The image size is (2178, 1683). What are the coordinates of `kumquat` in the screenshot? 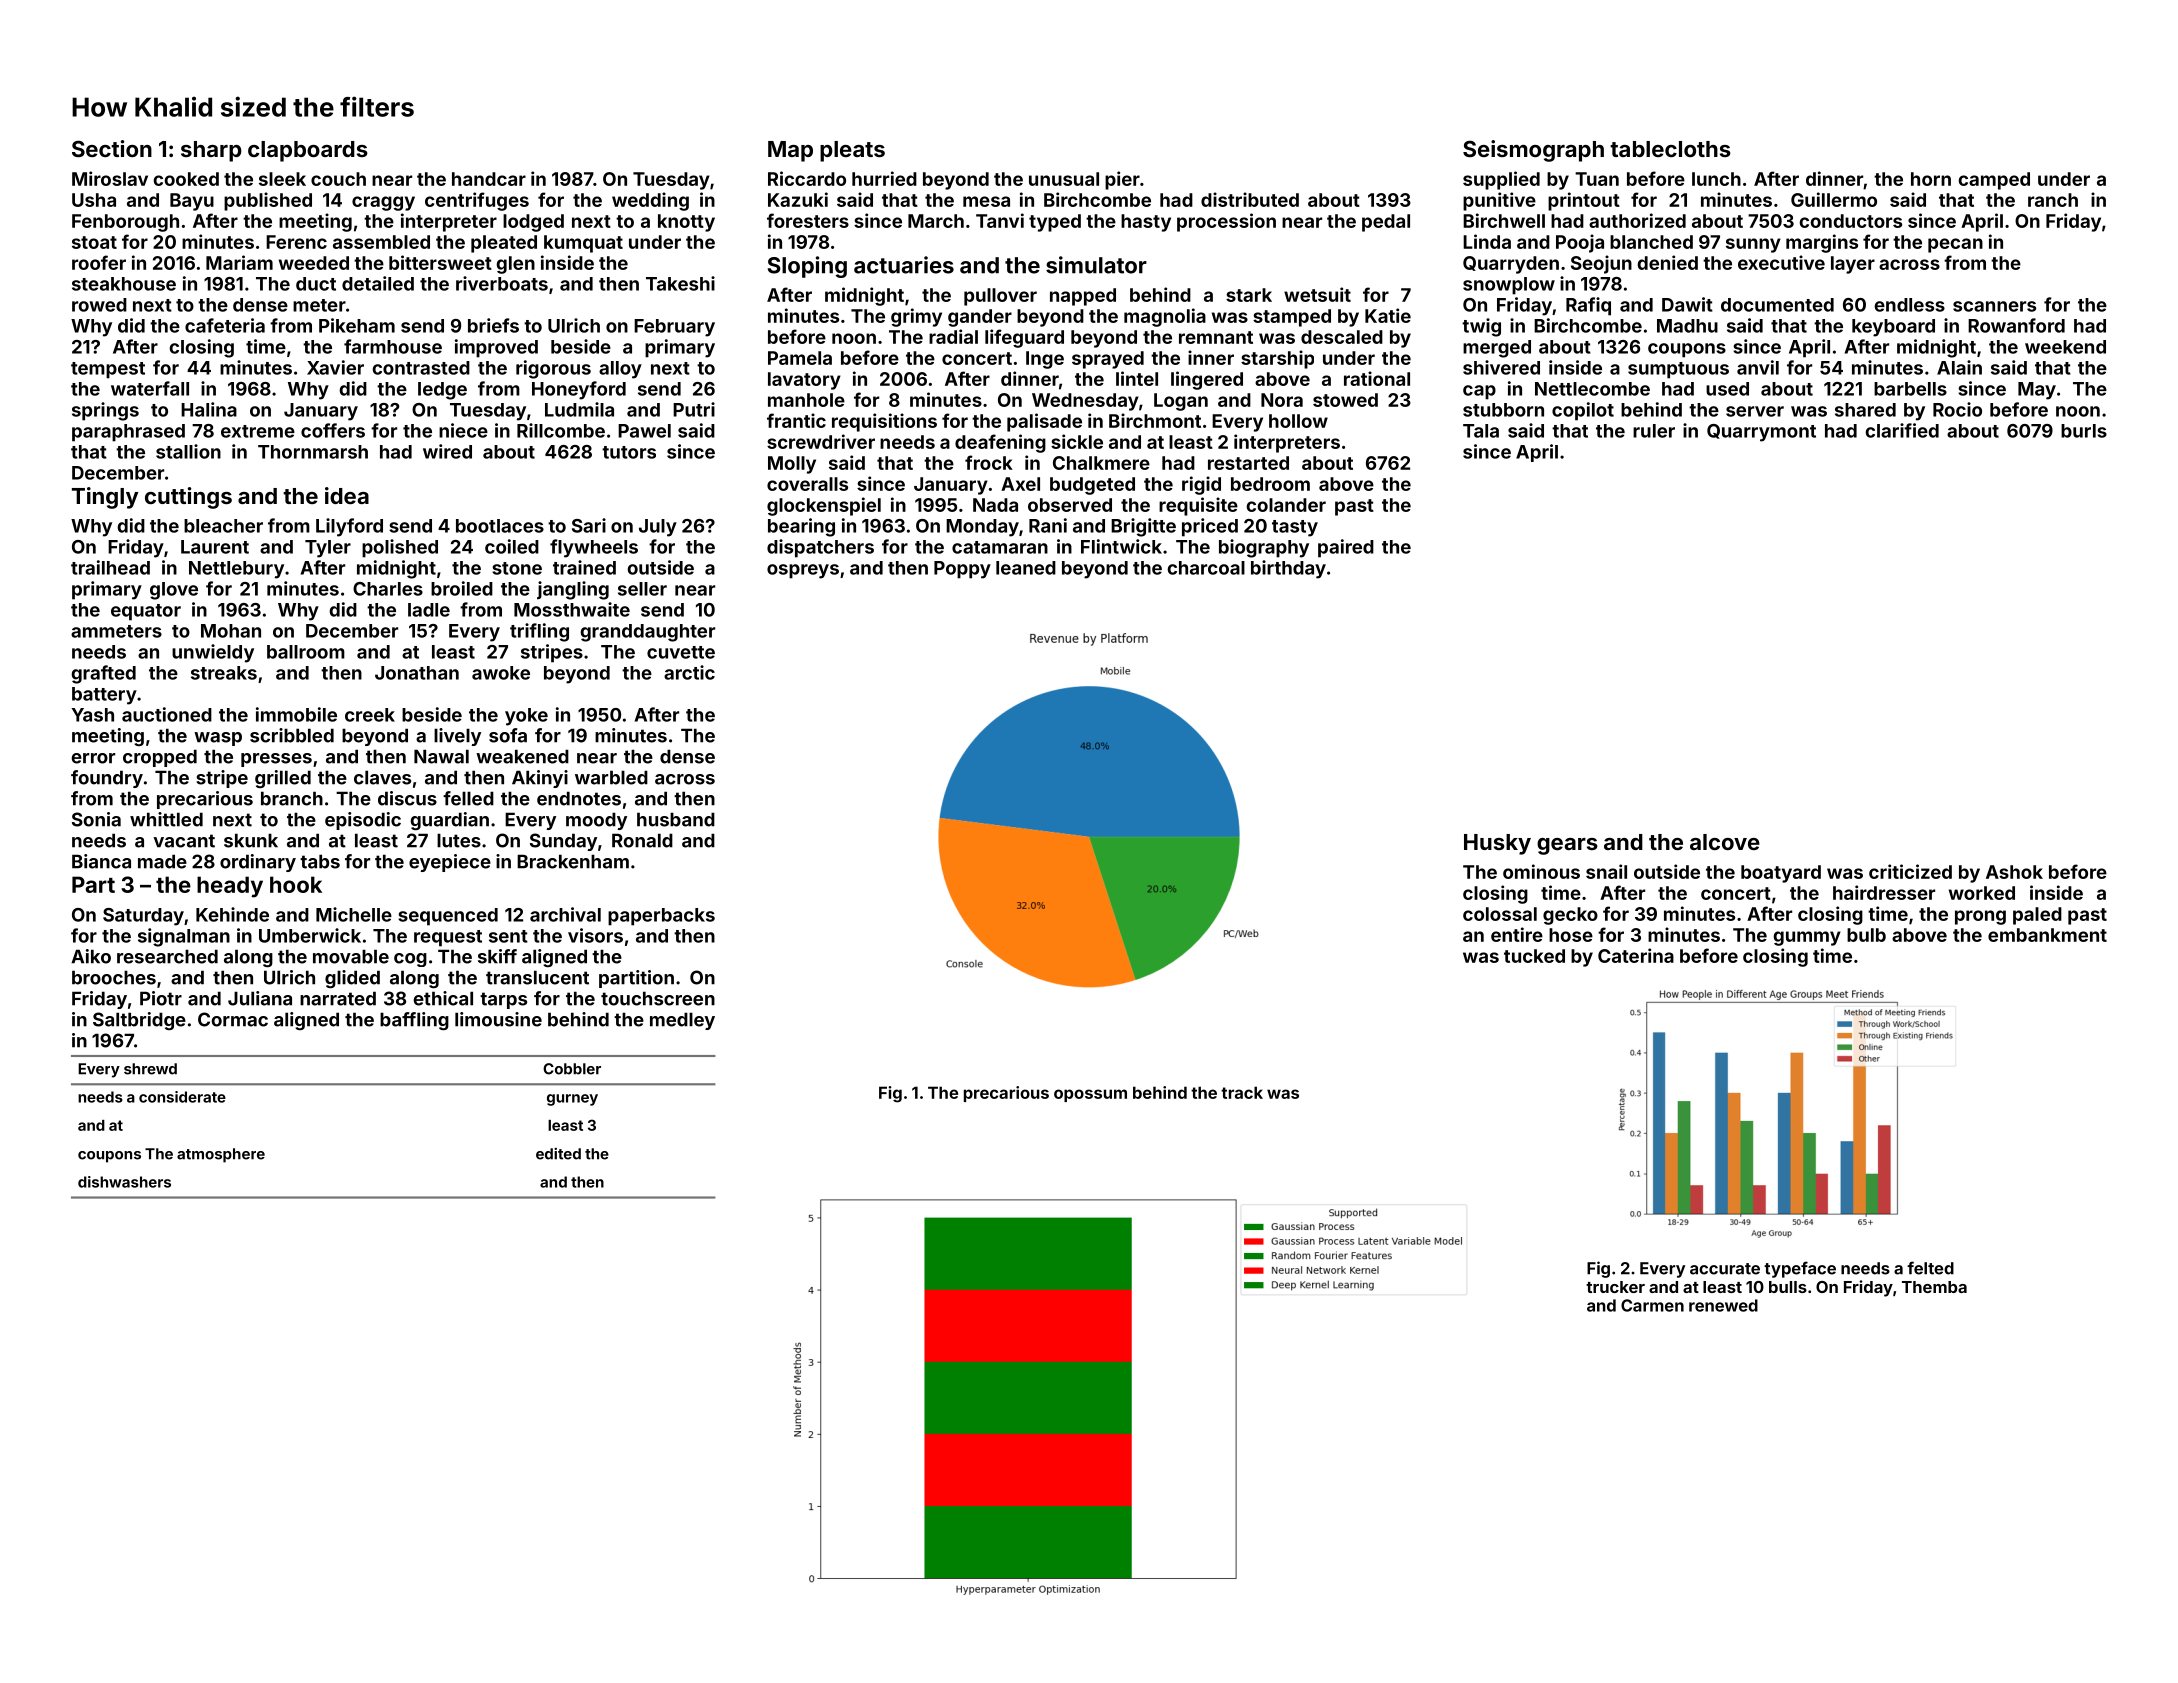 It's located at (583, 244).
